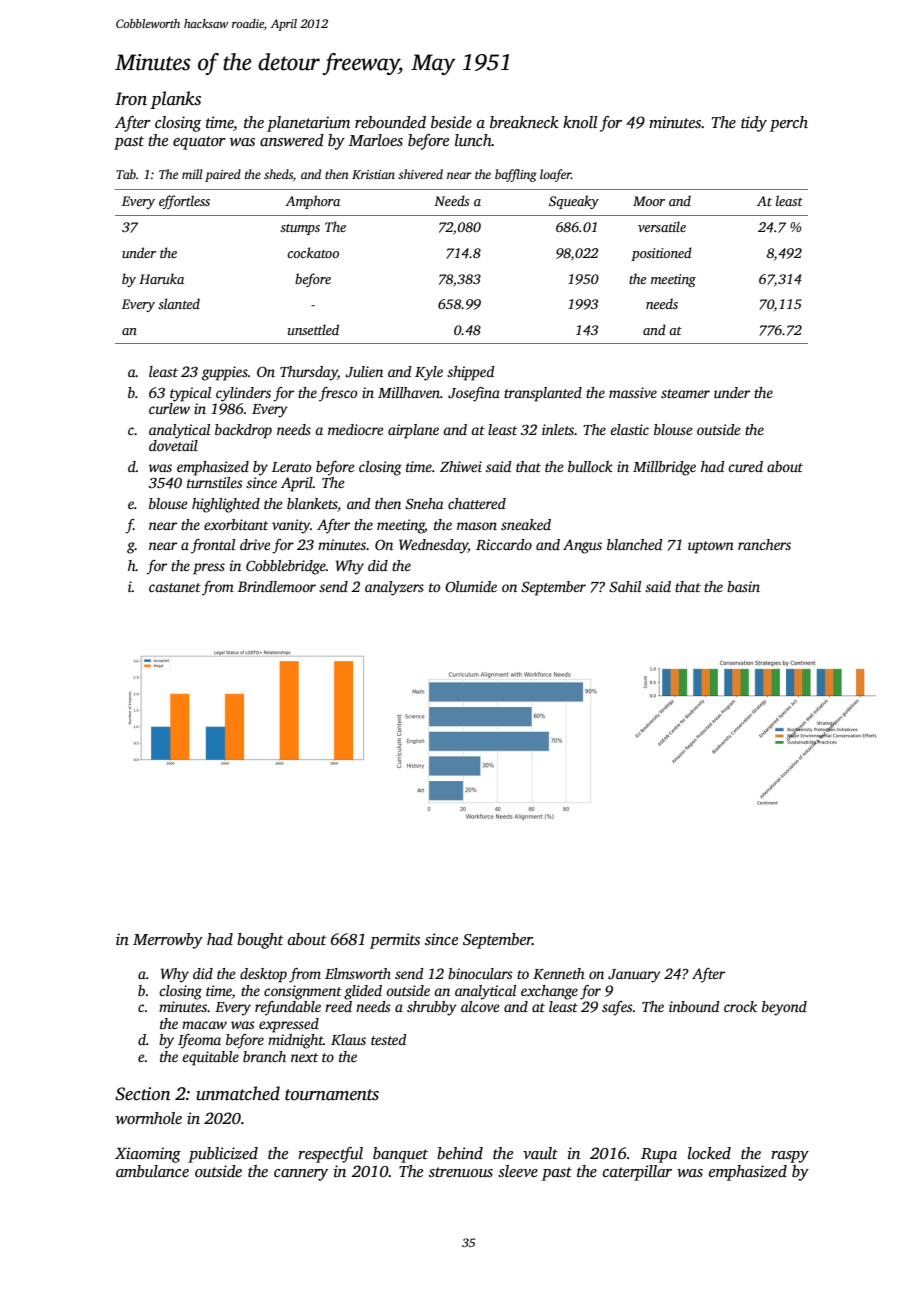 The image size is (924, 1308). What do you see at coordinates (625, 586) in the page?
I see `Sahil` at bounding box center [625, 586].
